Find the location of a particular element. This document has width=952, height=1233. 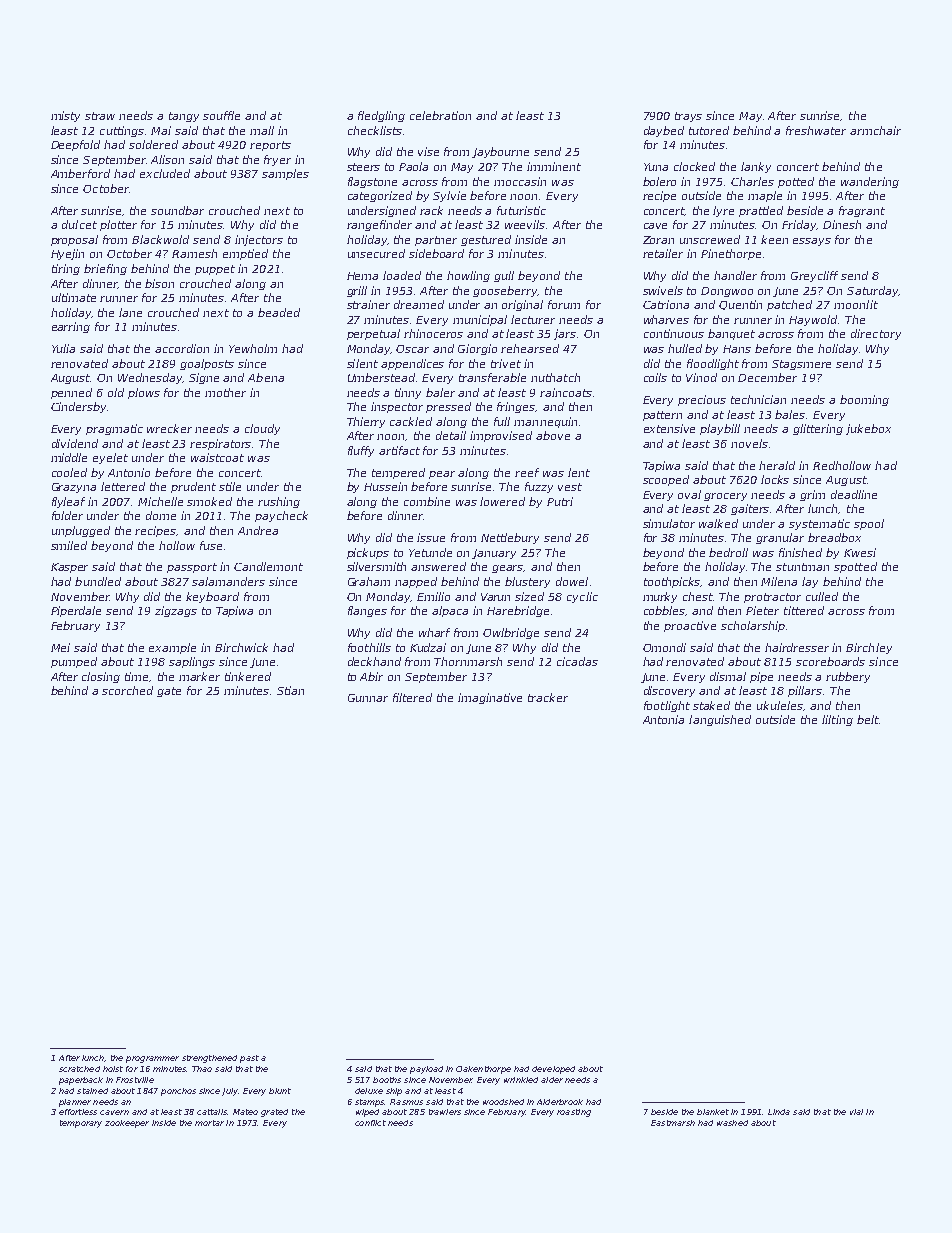

conflict is located at coordinates (370, 1123).
